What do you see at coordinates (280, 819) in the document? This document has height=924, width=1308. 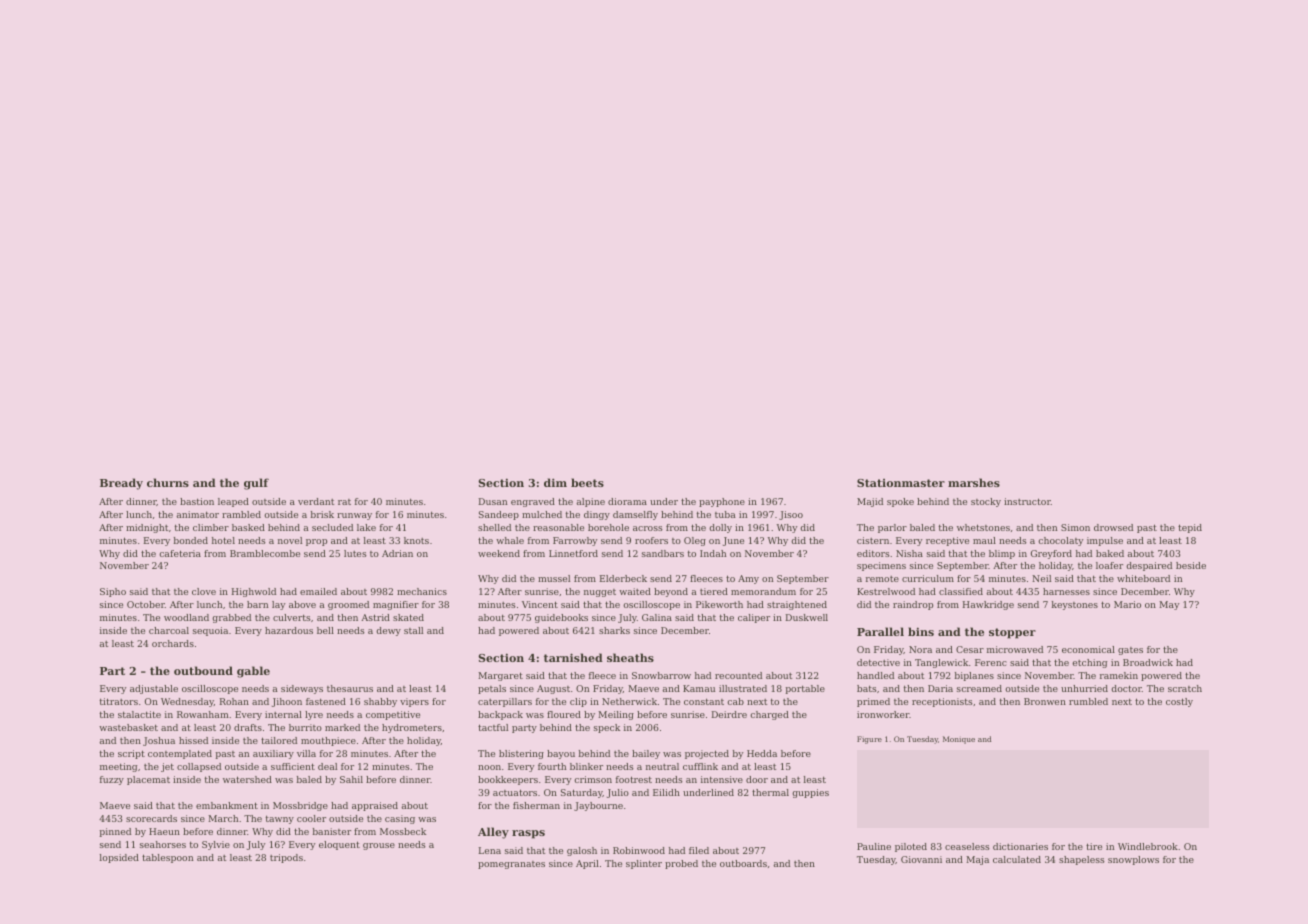 I see `tawny` at bounding box center [280, 819].
